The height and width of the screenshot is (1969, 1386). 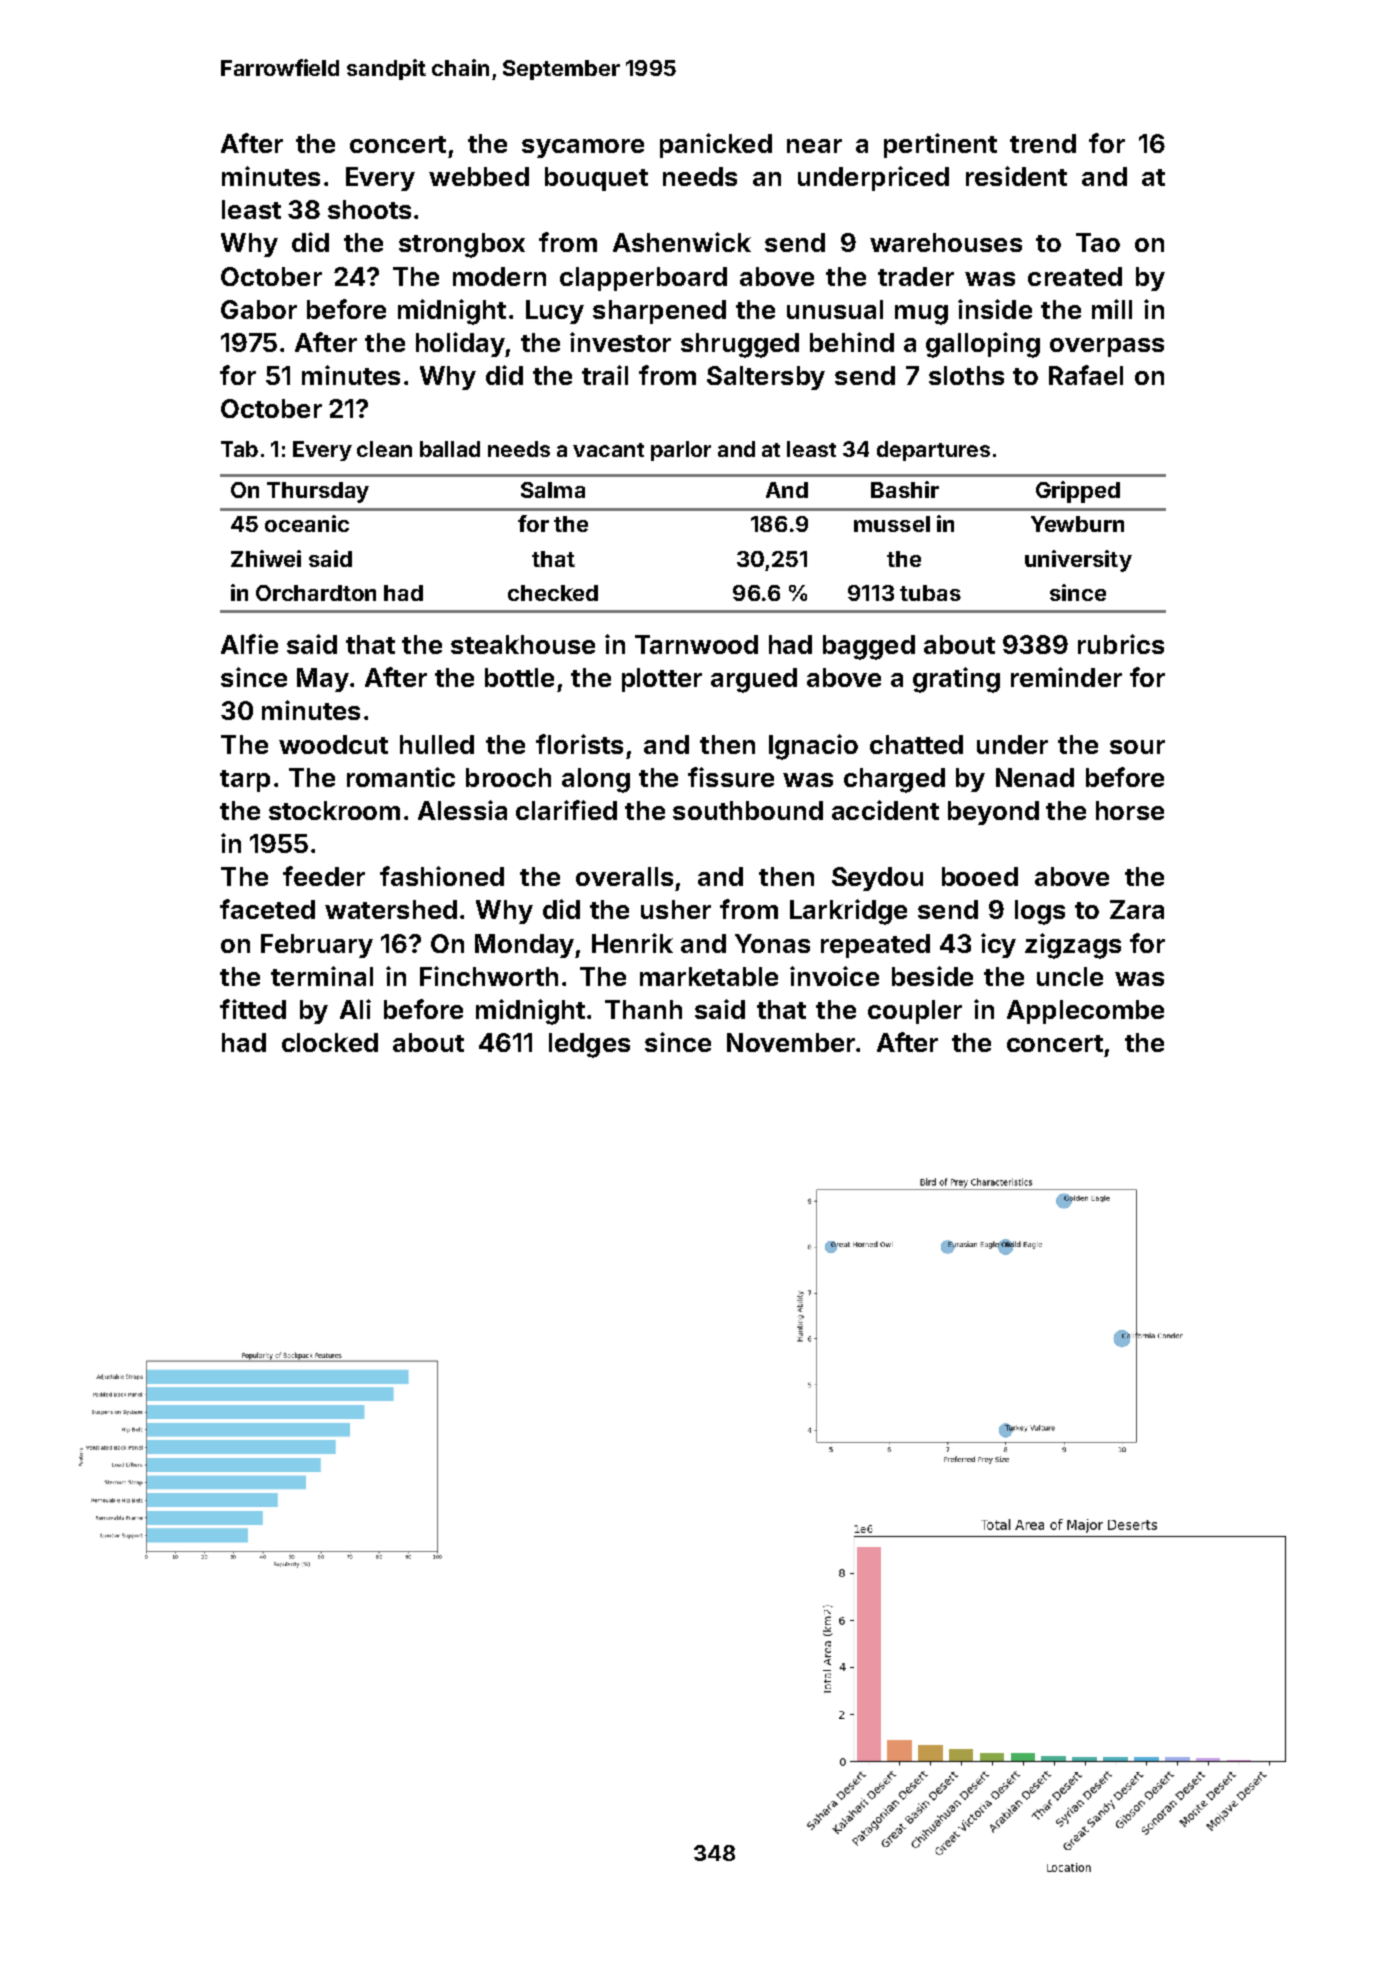 I want to click on panicked, so click(x=716, y=145).
